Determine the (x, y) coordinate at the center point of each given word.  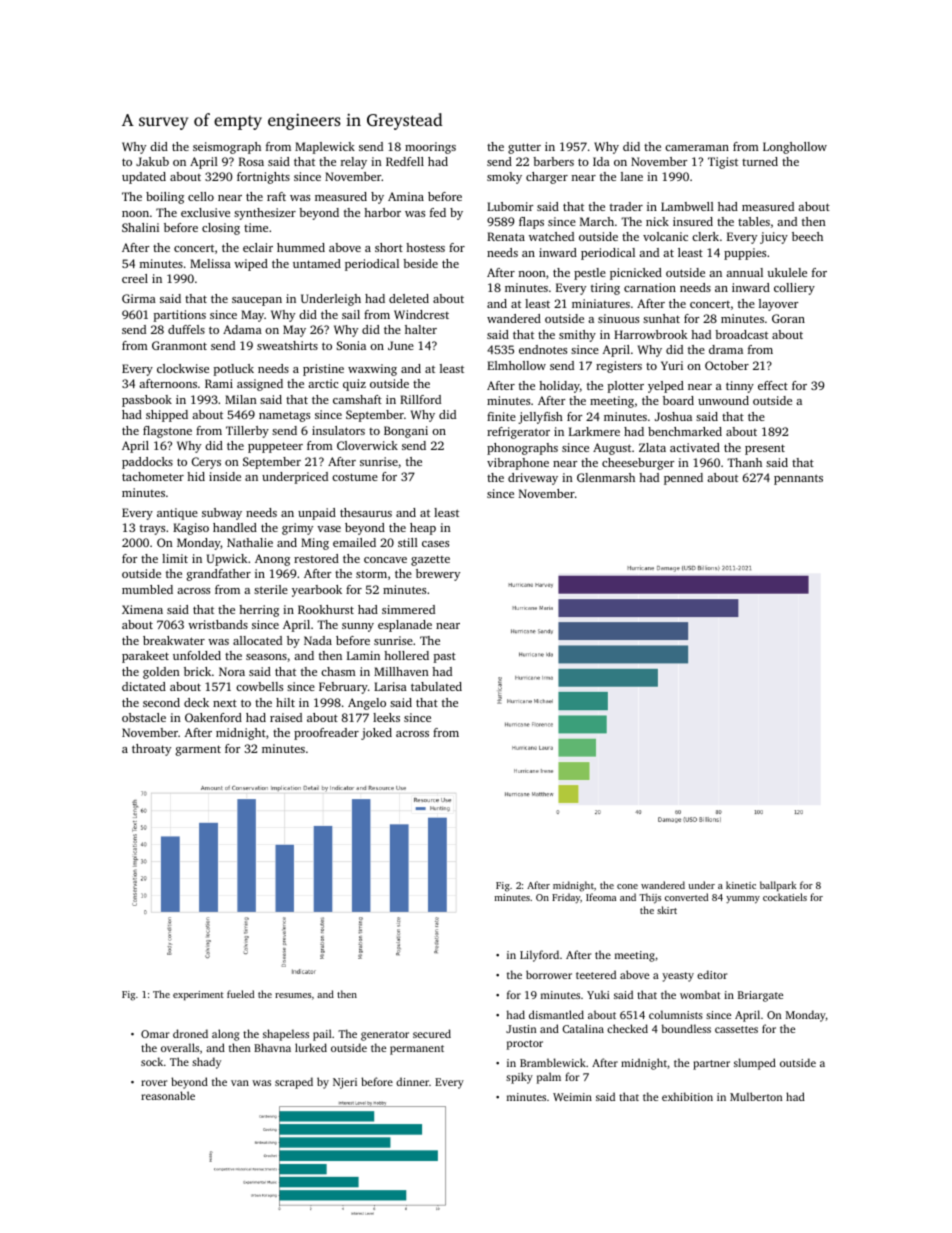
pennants (798, 479)
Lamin (363, 655)
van (240, 1083)
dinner (412, 1081)
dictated (144, 686)
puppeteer (275, 447)
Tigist (723, 163)
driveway (533, 479)
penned (683, 479)
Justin (521, 1029)
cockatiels (785, 897)
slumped (755, 1064)
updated (144, 178)
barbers (553, 161)
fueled (240, 994)
